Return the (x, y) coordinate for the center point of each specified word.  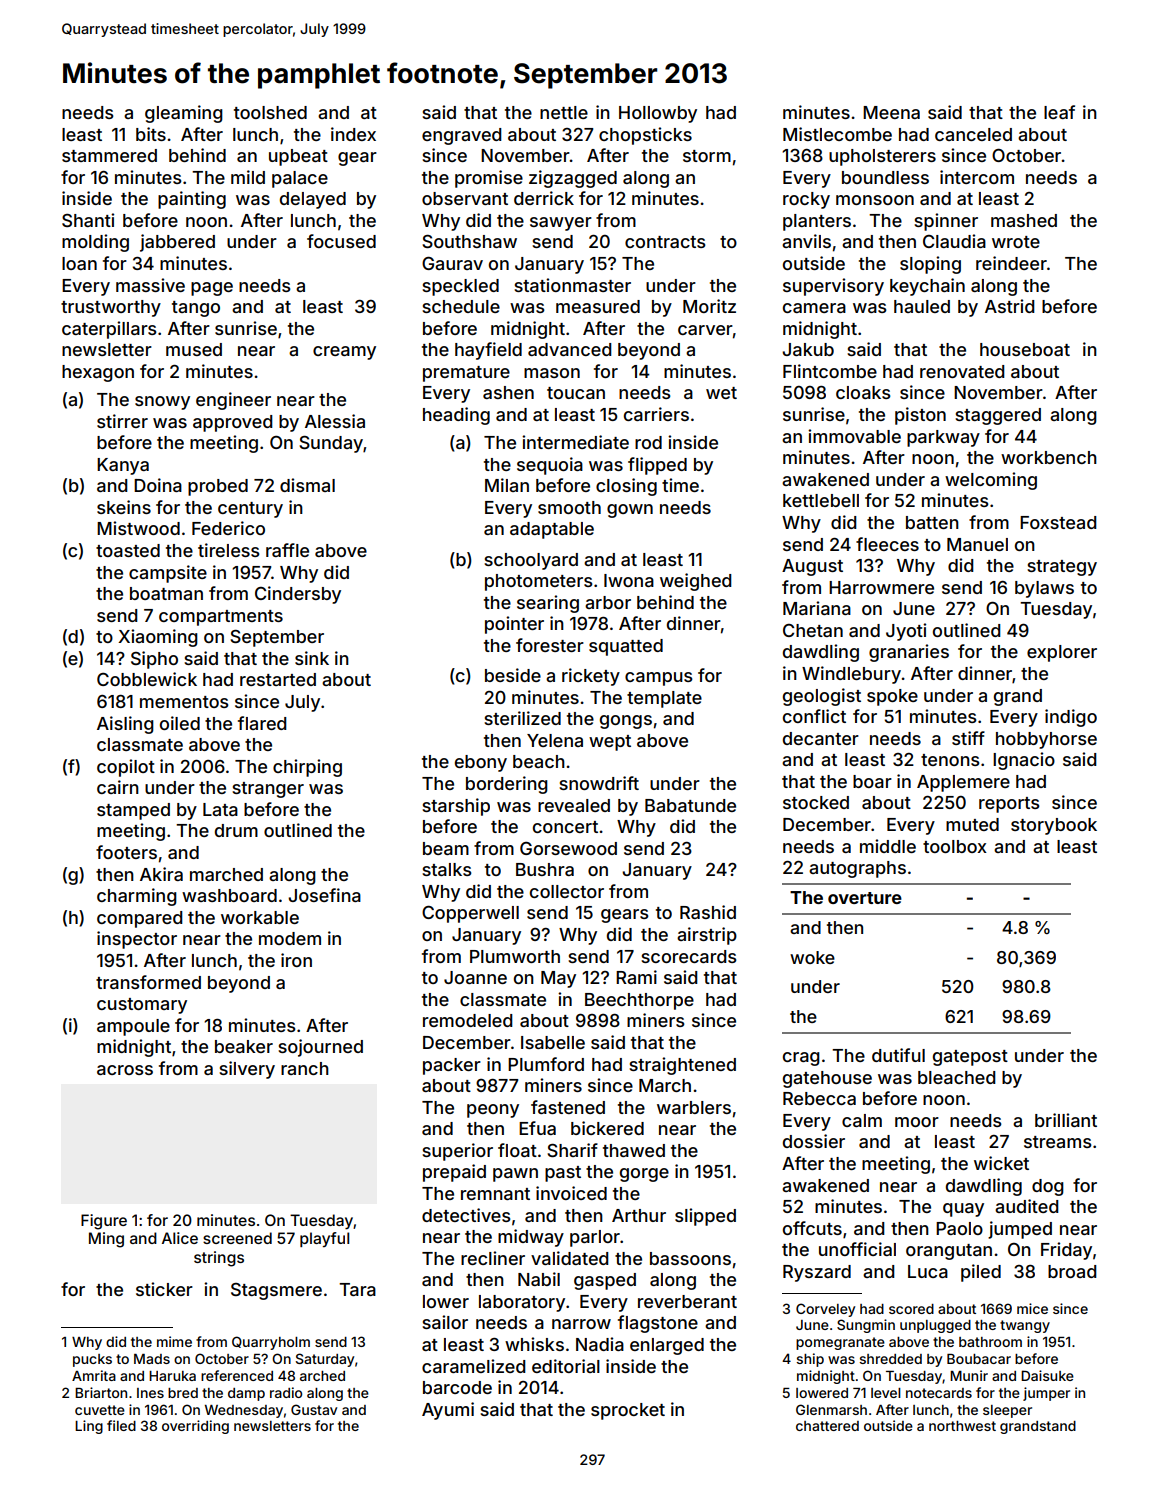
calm (862, 1120)
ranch (305, 1068)
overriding (195, 1427)
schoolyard (531, 561)
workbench (1049, 457)
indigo (1071, 718)
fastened (568, 1107)
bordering (507, 785)
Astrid (1010, 306)
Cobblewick (147, 679)
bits (151, 134)
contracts (665, 242)
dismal (307, 485)
